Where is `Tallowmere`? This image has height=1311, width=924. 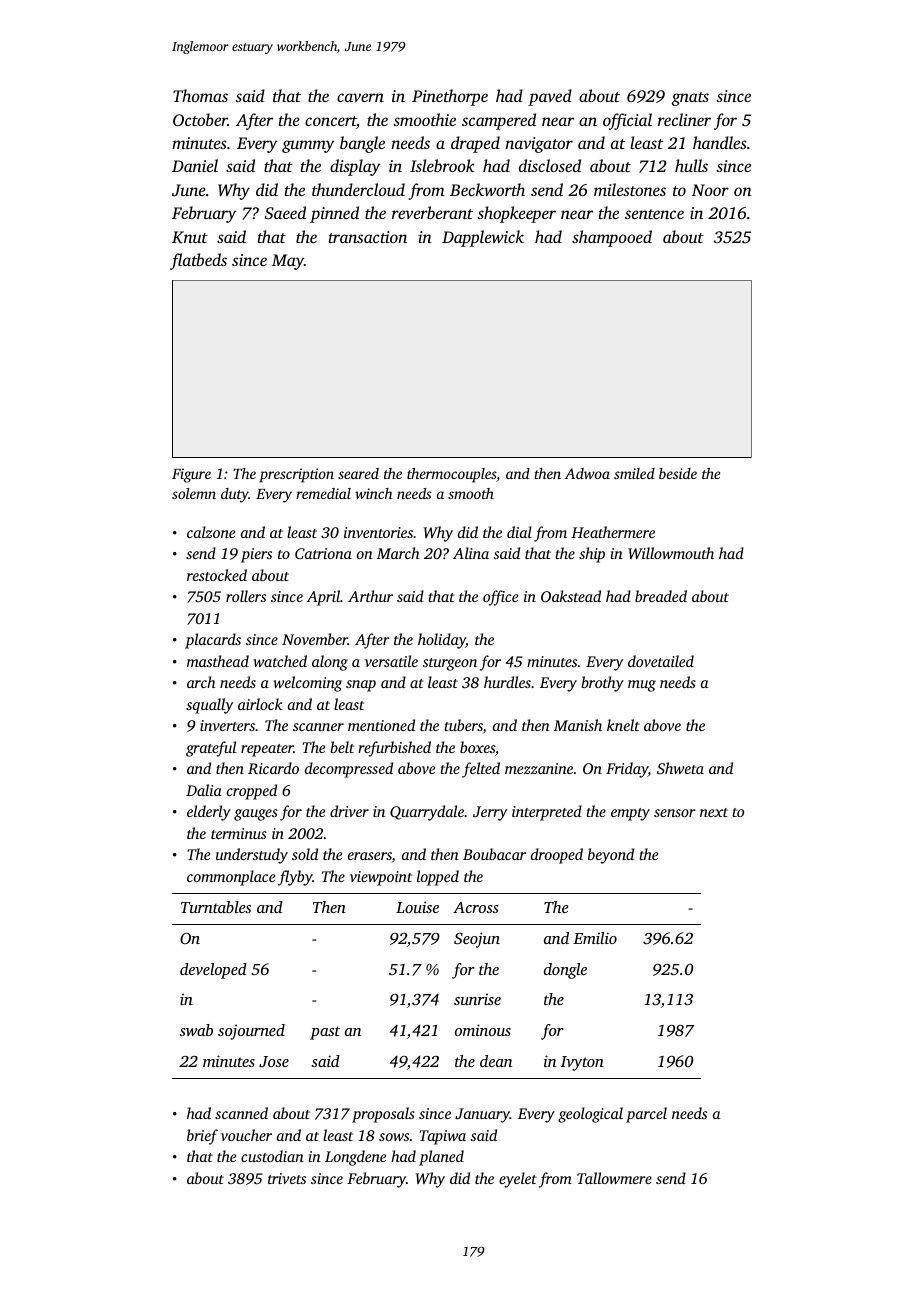
Tallowmere is located at coordinates (614, 1178).
